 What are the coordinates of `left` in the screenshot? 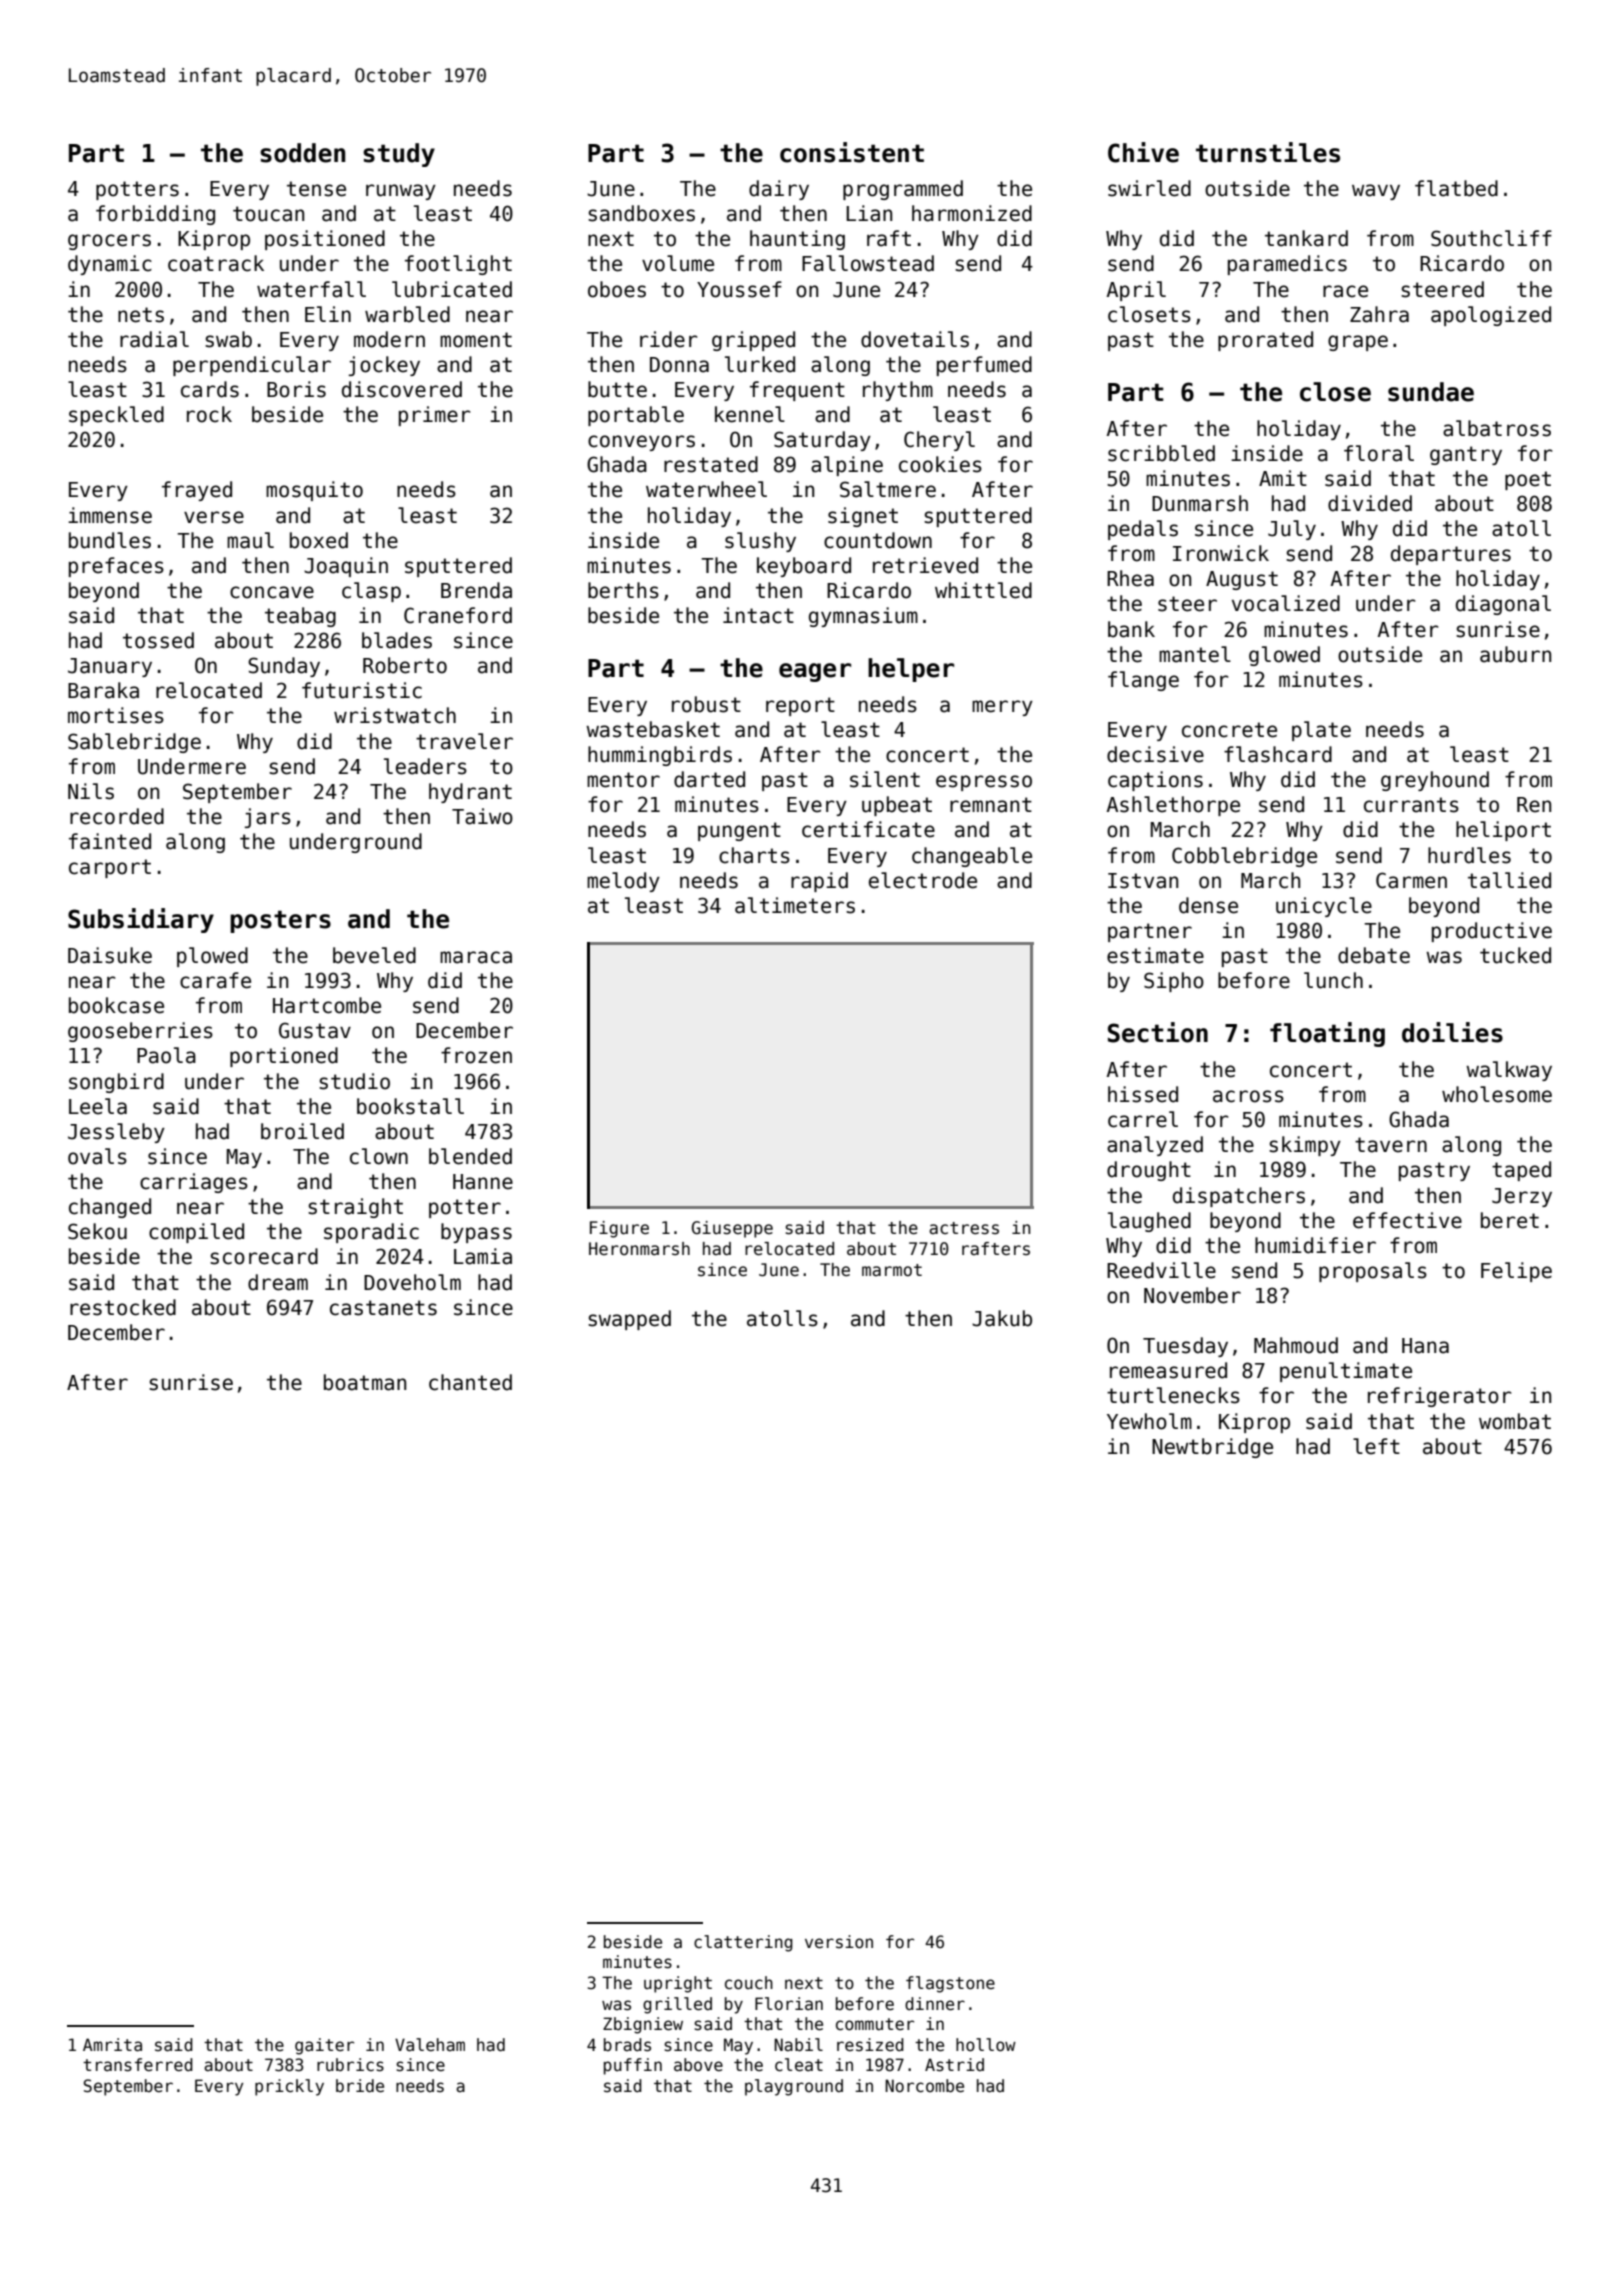 It's located at (1376, 1446).
